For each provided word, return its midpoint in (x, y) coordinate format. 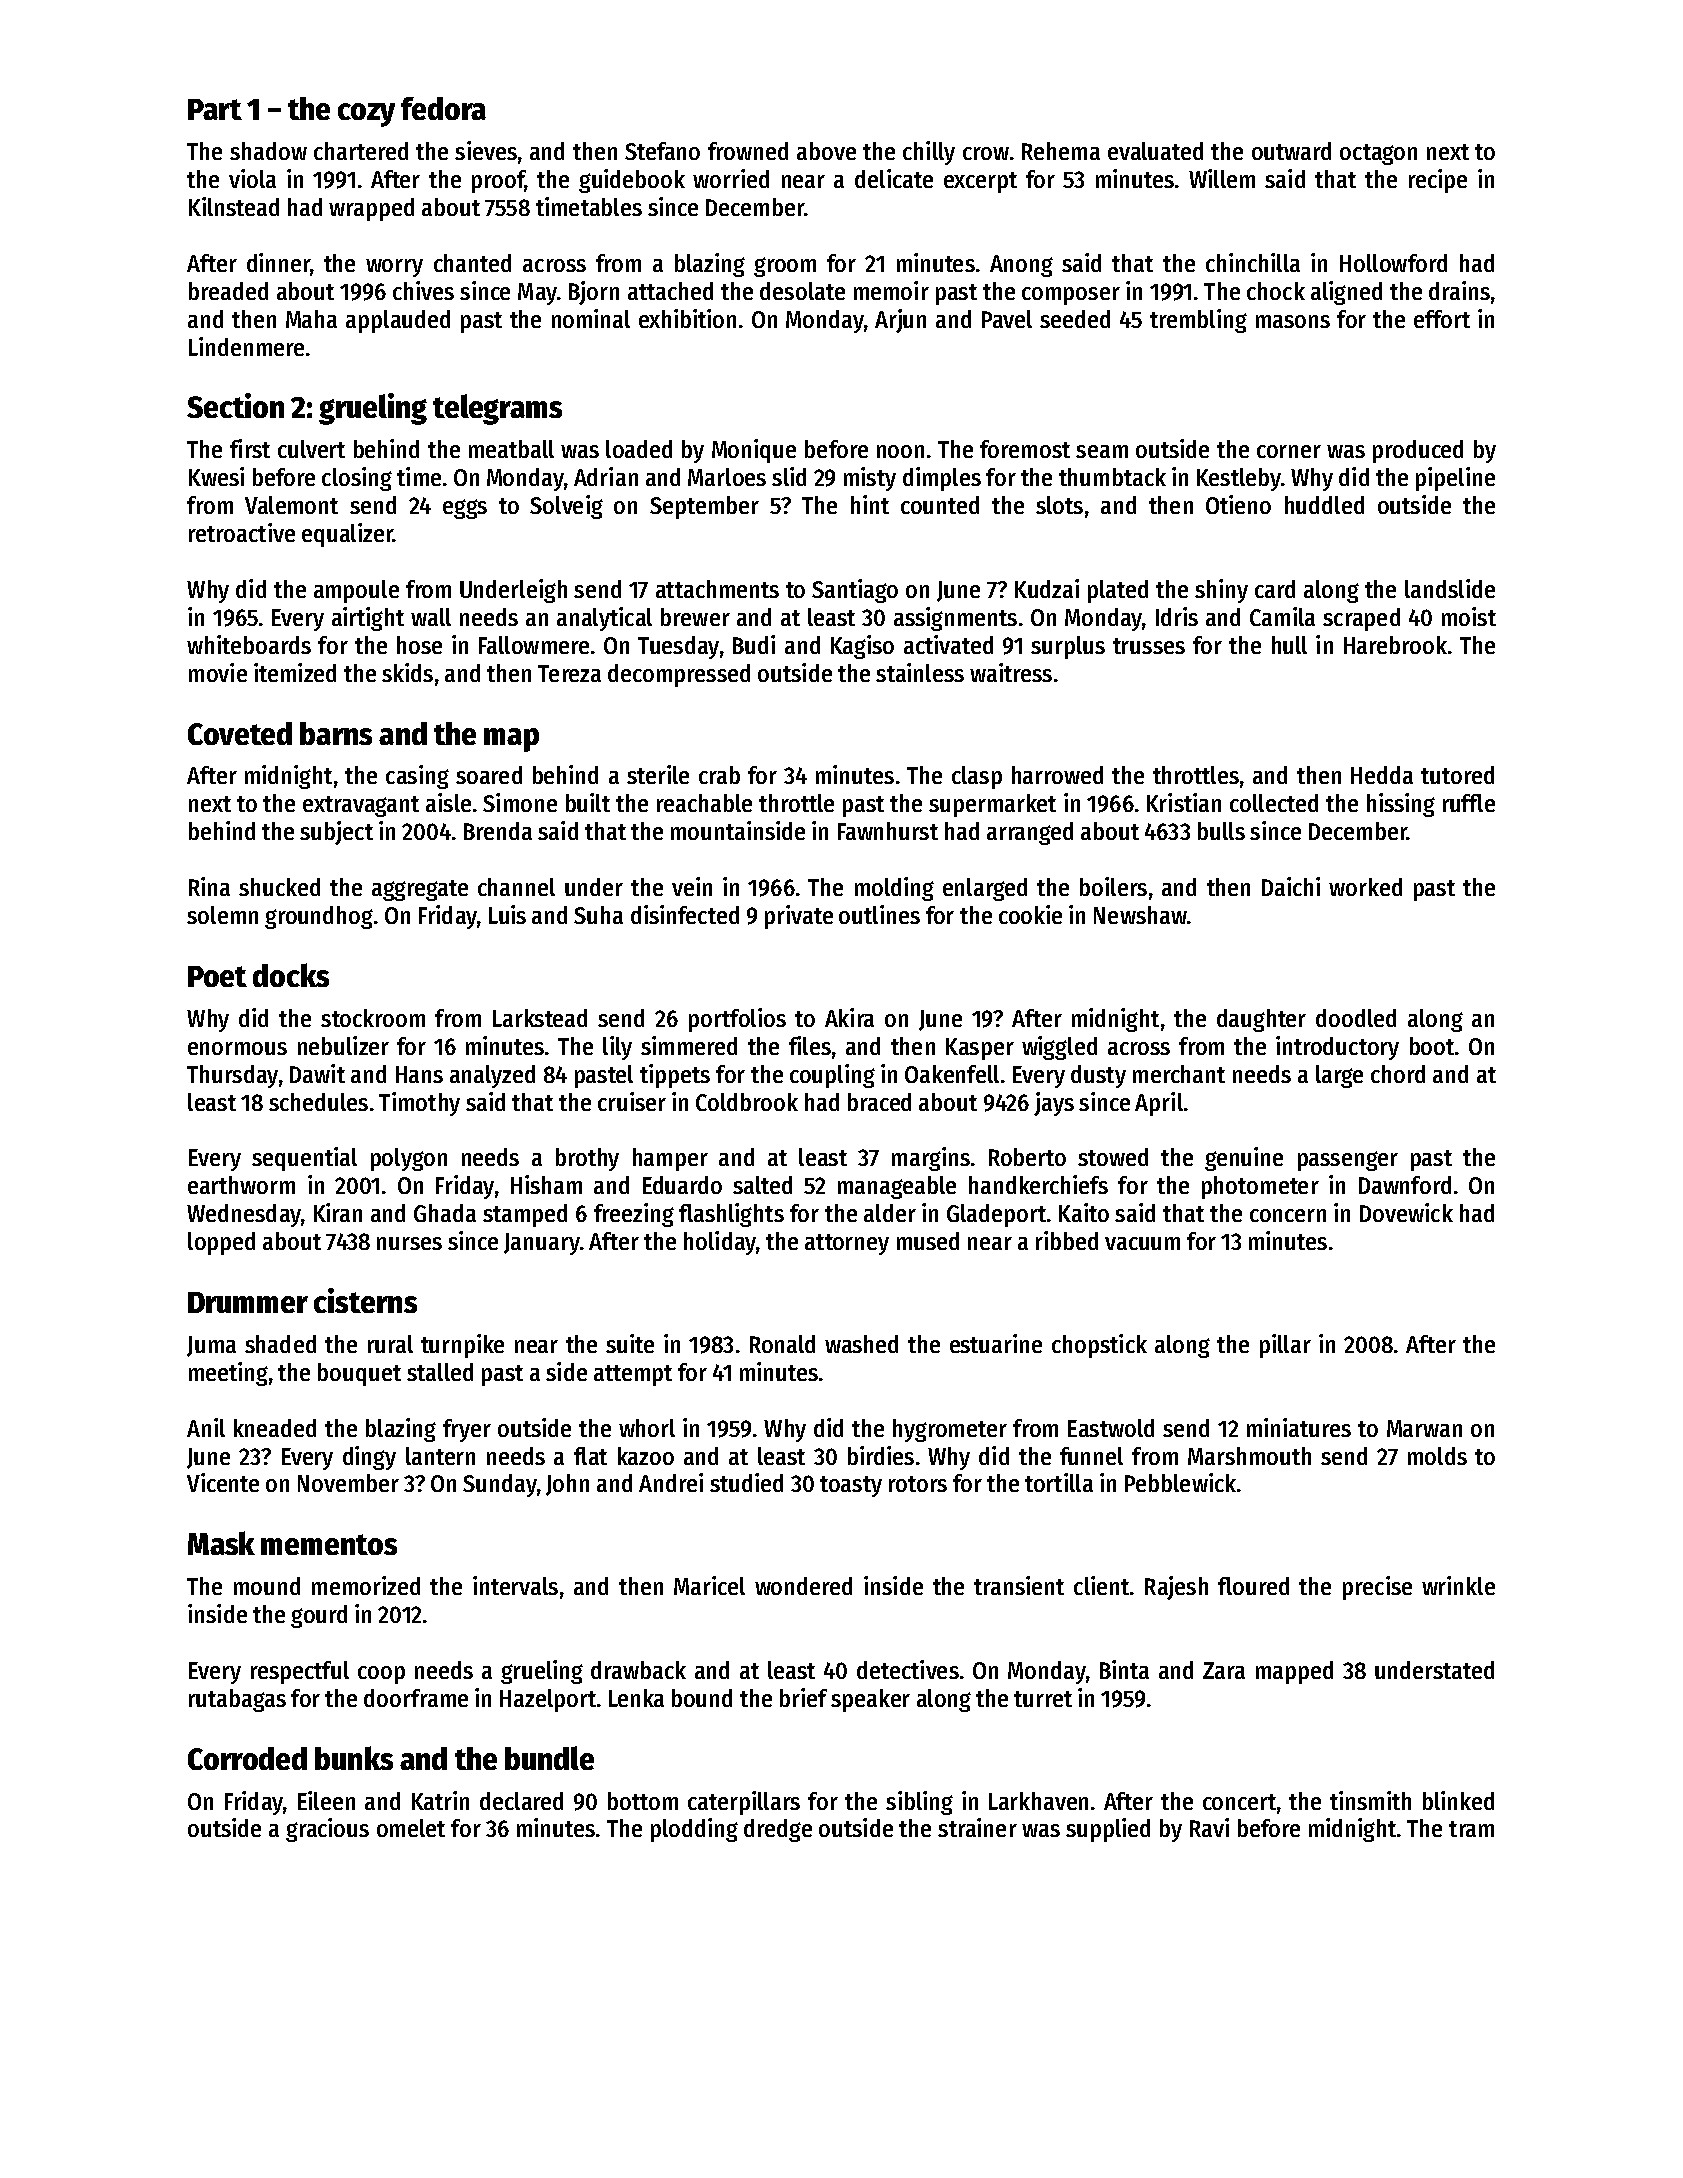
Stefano (662, 151)
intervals (515, 1585)
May (537, 294)
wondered (803, 1586)
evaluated (1155, 151)
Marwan (1424, 1428)
